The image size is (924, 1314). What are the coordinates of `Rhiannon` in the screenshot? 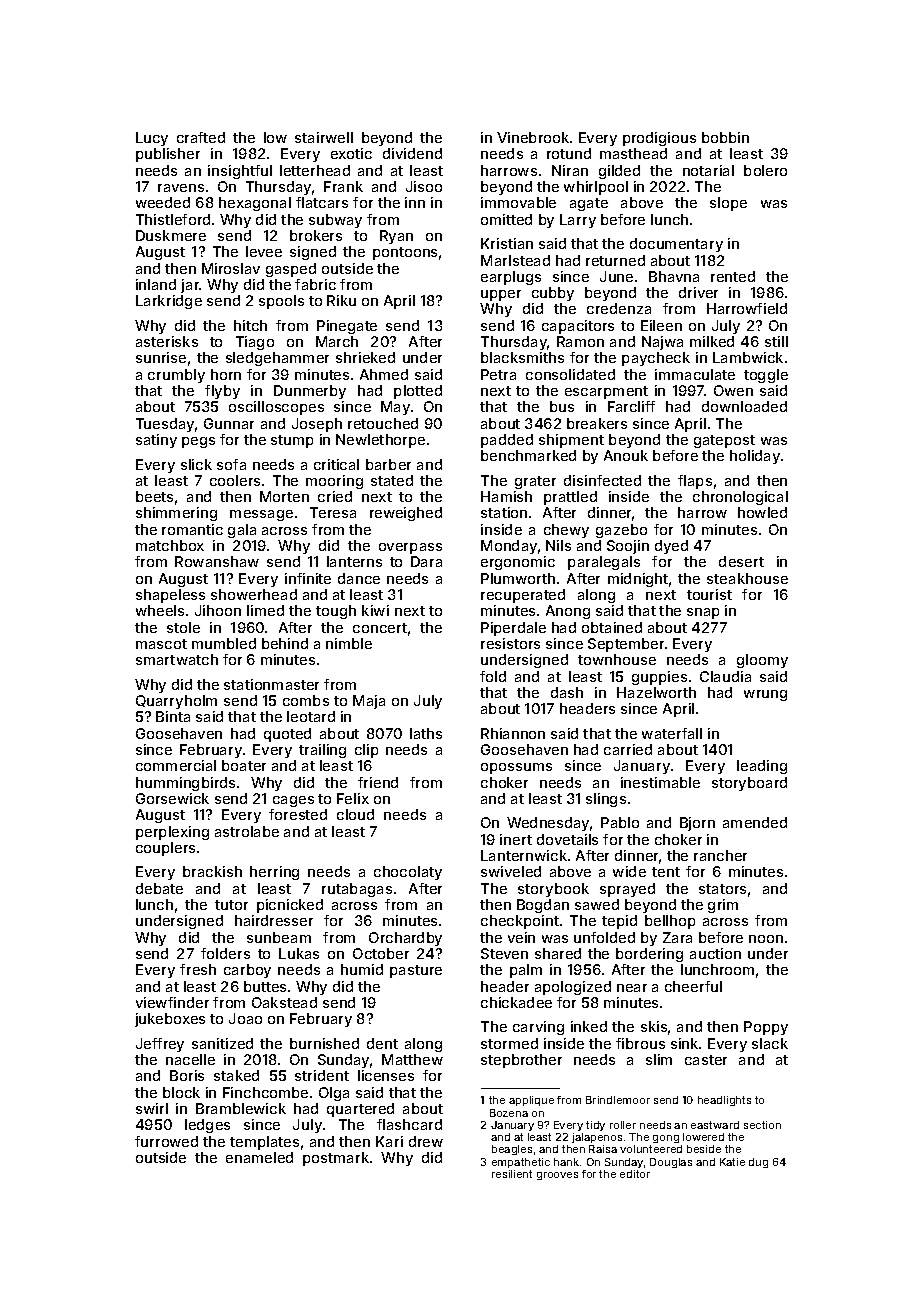 It's located at (513, 733).
